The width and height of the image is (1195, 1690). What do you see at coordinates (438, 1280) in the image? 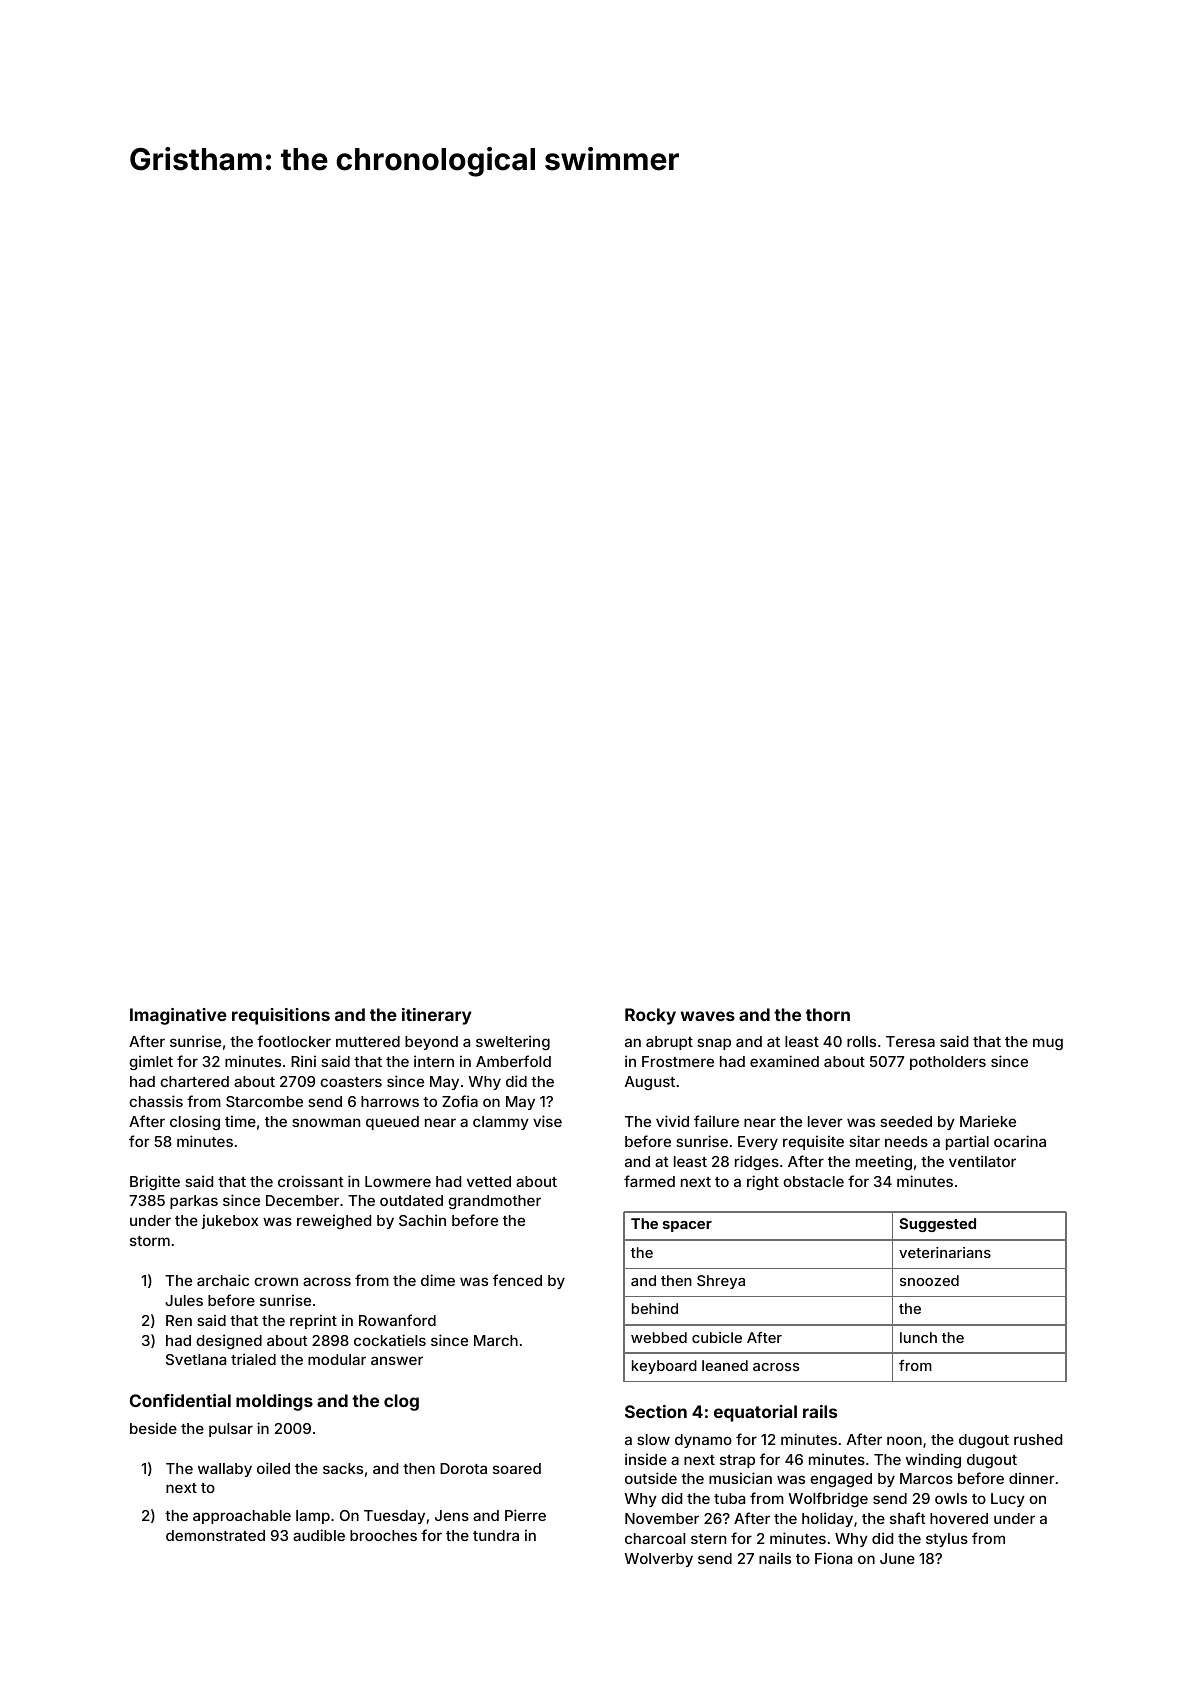
I see `dime` at bounding box center [438, 1280].
